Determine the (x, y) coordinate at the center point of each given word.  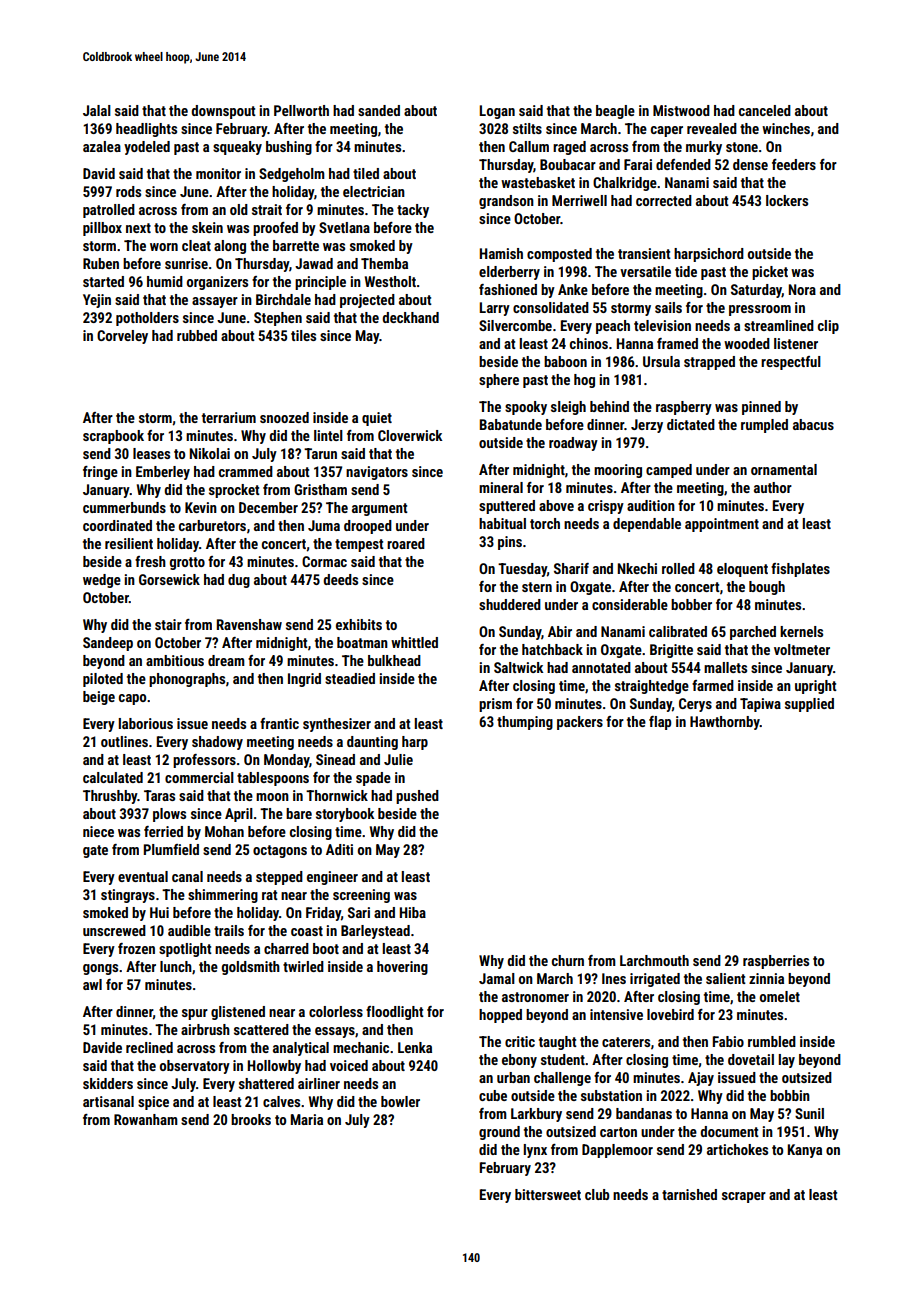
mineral (501, 487)
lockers (787, 200)
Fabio (728, 1041)
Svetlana (344, 227)
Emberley (163, 473)
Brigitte (671, 651)
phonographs (187, 680)
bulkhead (394, 660)
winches (786, 128)
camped (669, 471)
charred (286, 948)
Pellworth (301, 110)
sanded (379, 110)
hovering (402, 968)
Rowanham (146, 1119)
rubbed (197, 335)
